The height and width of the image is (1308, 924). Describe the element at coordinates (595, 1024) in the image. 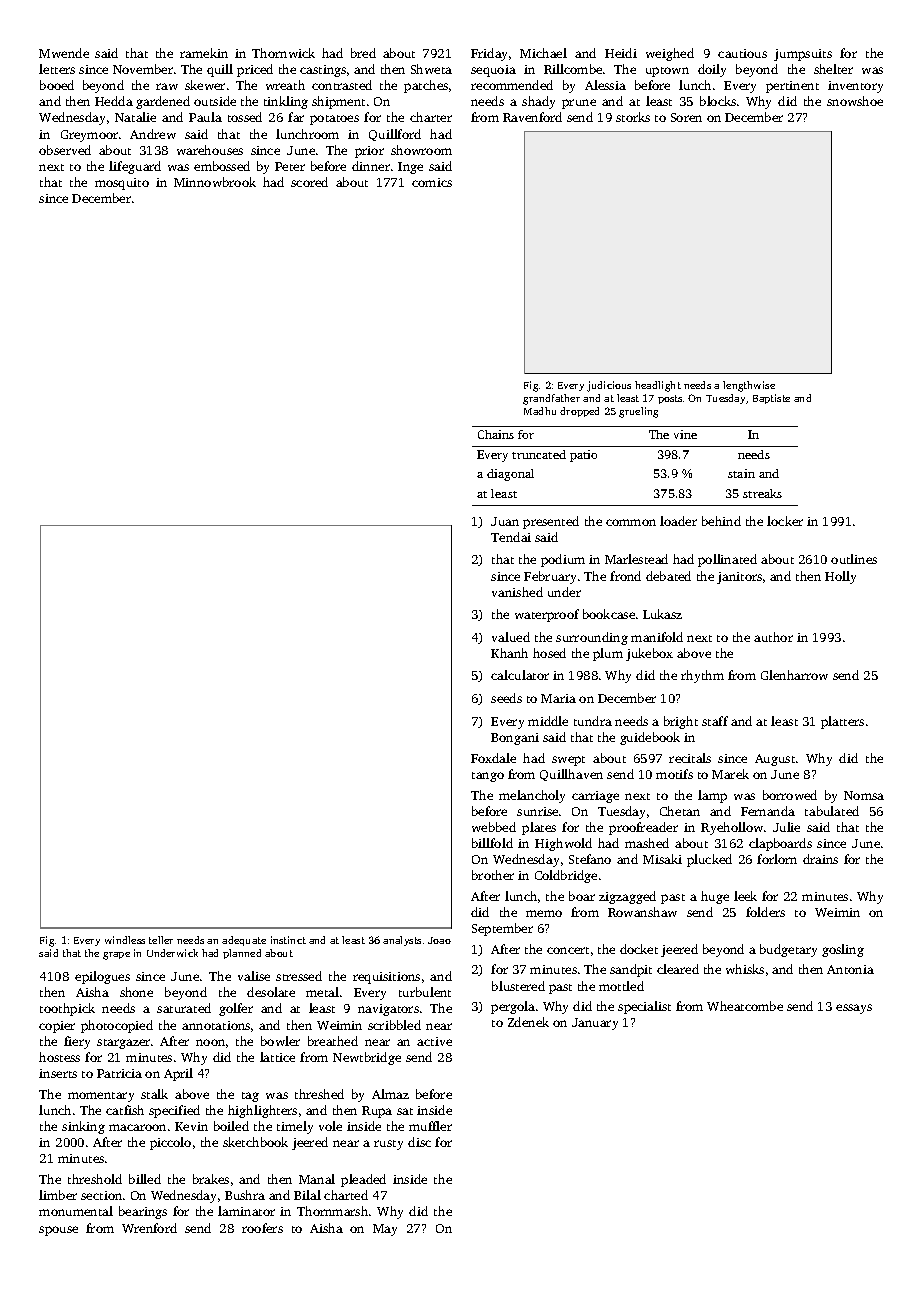

I see `January` at that location.
